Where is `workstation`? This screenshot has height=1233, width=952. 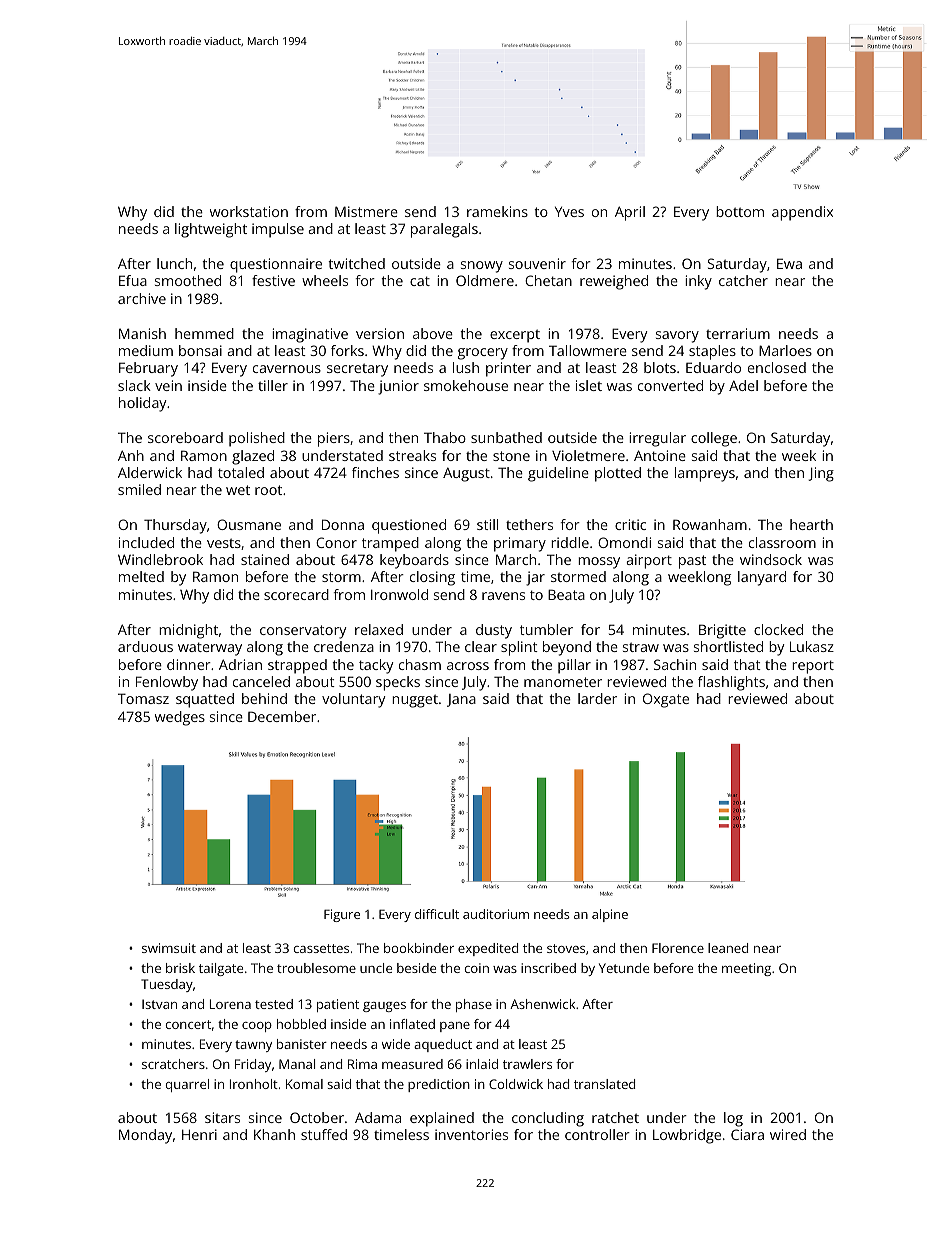 workstation is located at coordinates (249, 211).
